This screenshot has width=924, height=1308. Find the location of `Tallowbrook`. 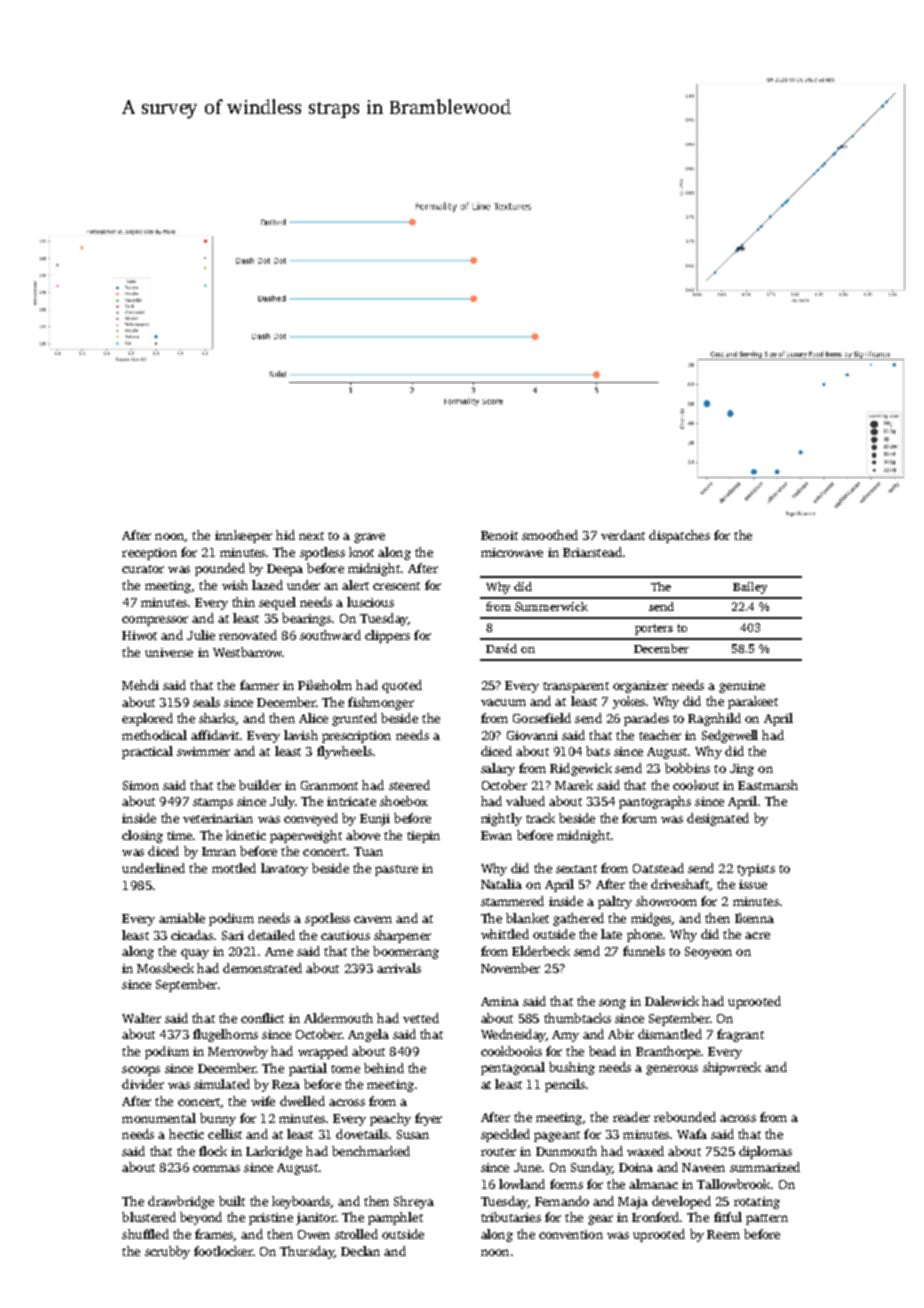

Tallowbrook is located at coordinates (733, 1184).
